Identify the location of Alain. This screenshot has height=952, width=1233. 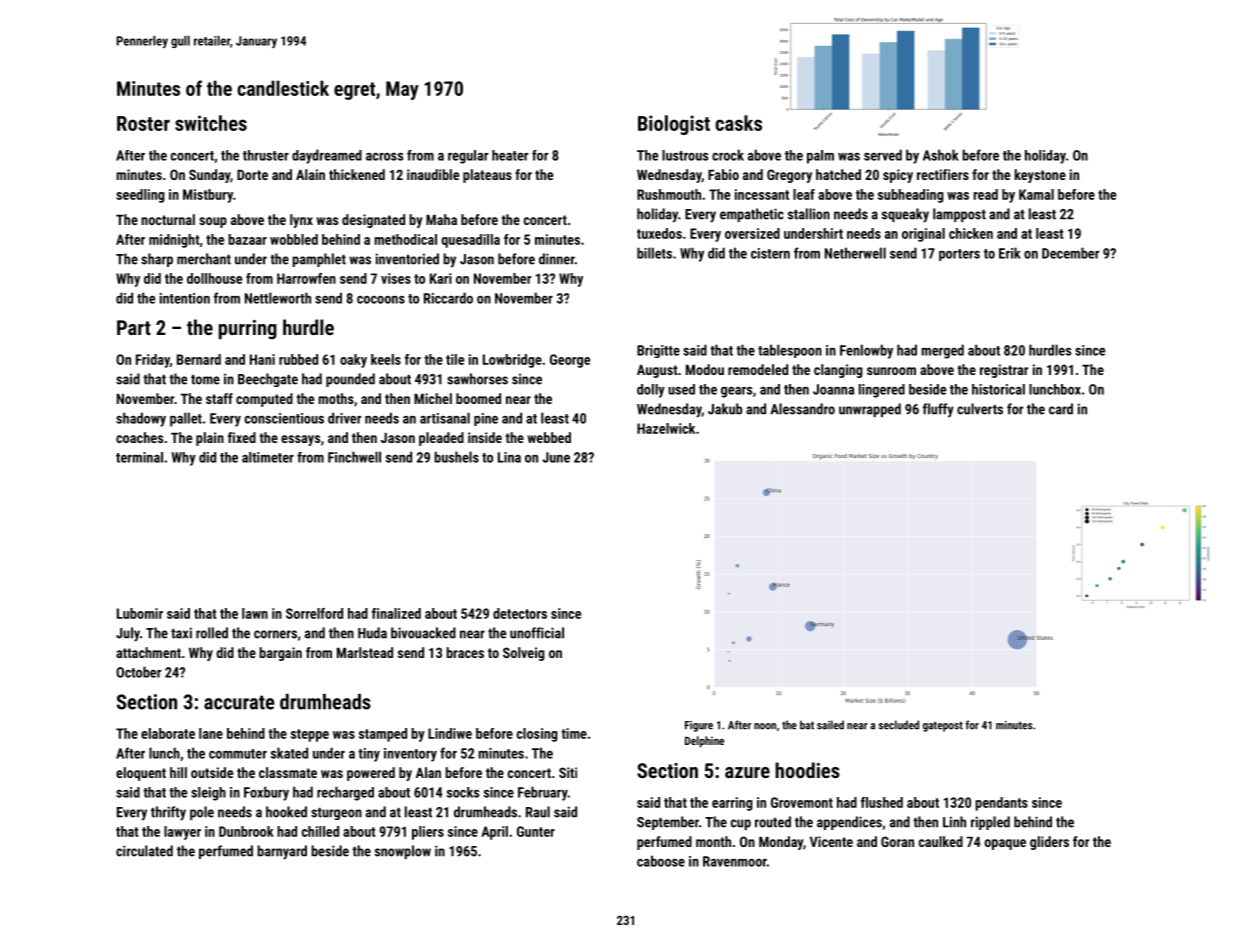
(310, 174).
